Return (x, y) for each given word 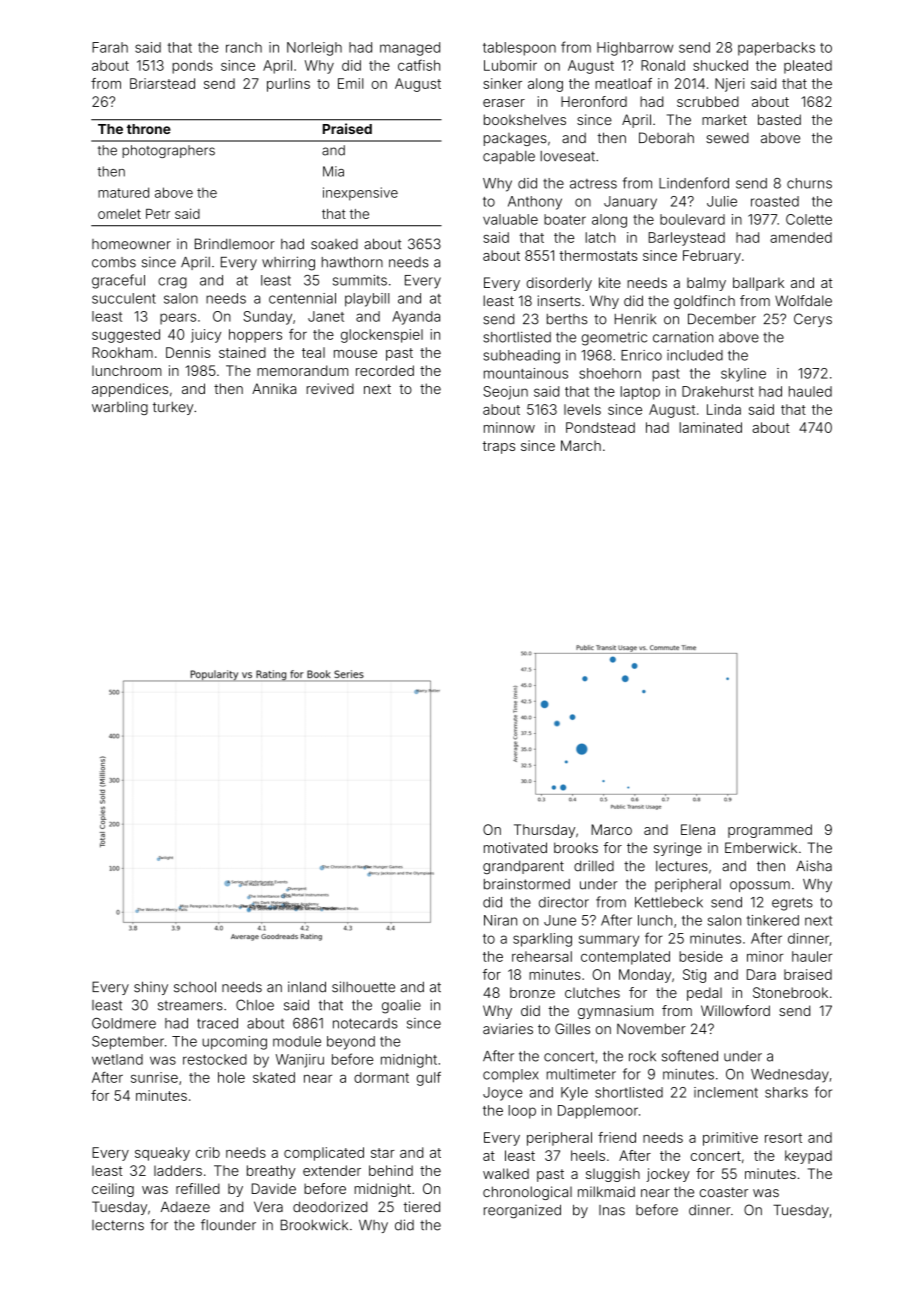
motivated (515, 847)
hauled (810, 391)
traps (499, 447)
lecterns (118, 1225)
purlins (288, 85)
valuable (510, 219)
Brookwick (314, 1225)
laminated (710, 427)
